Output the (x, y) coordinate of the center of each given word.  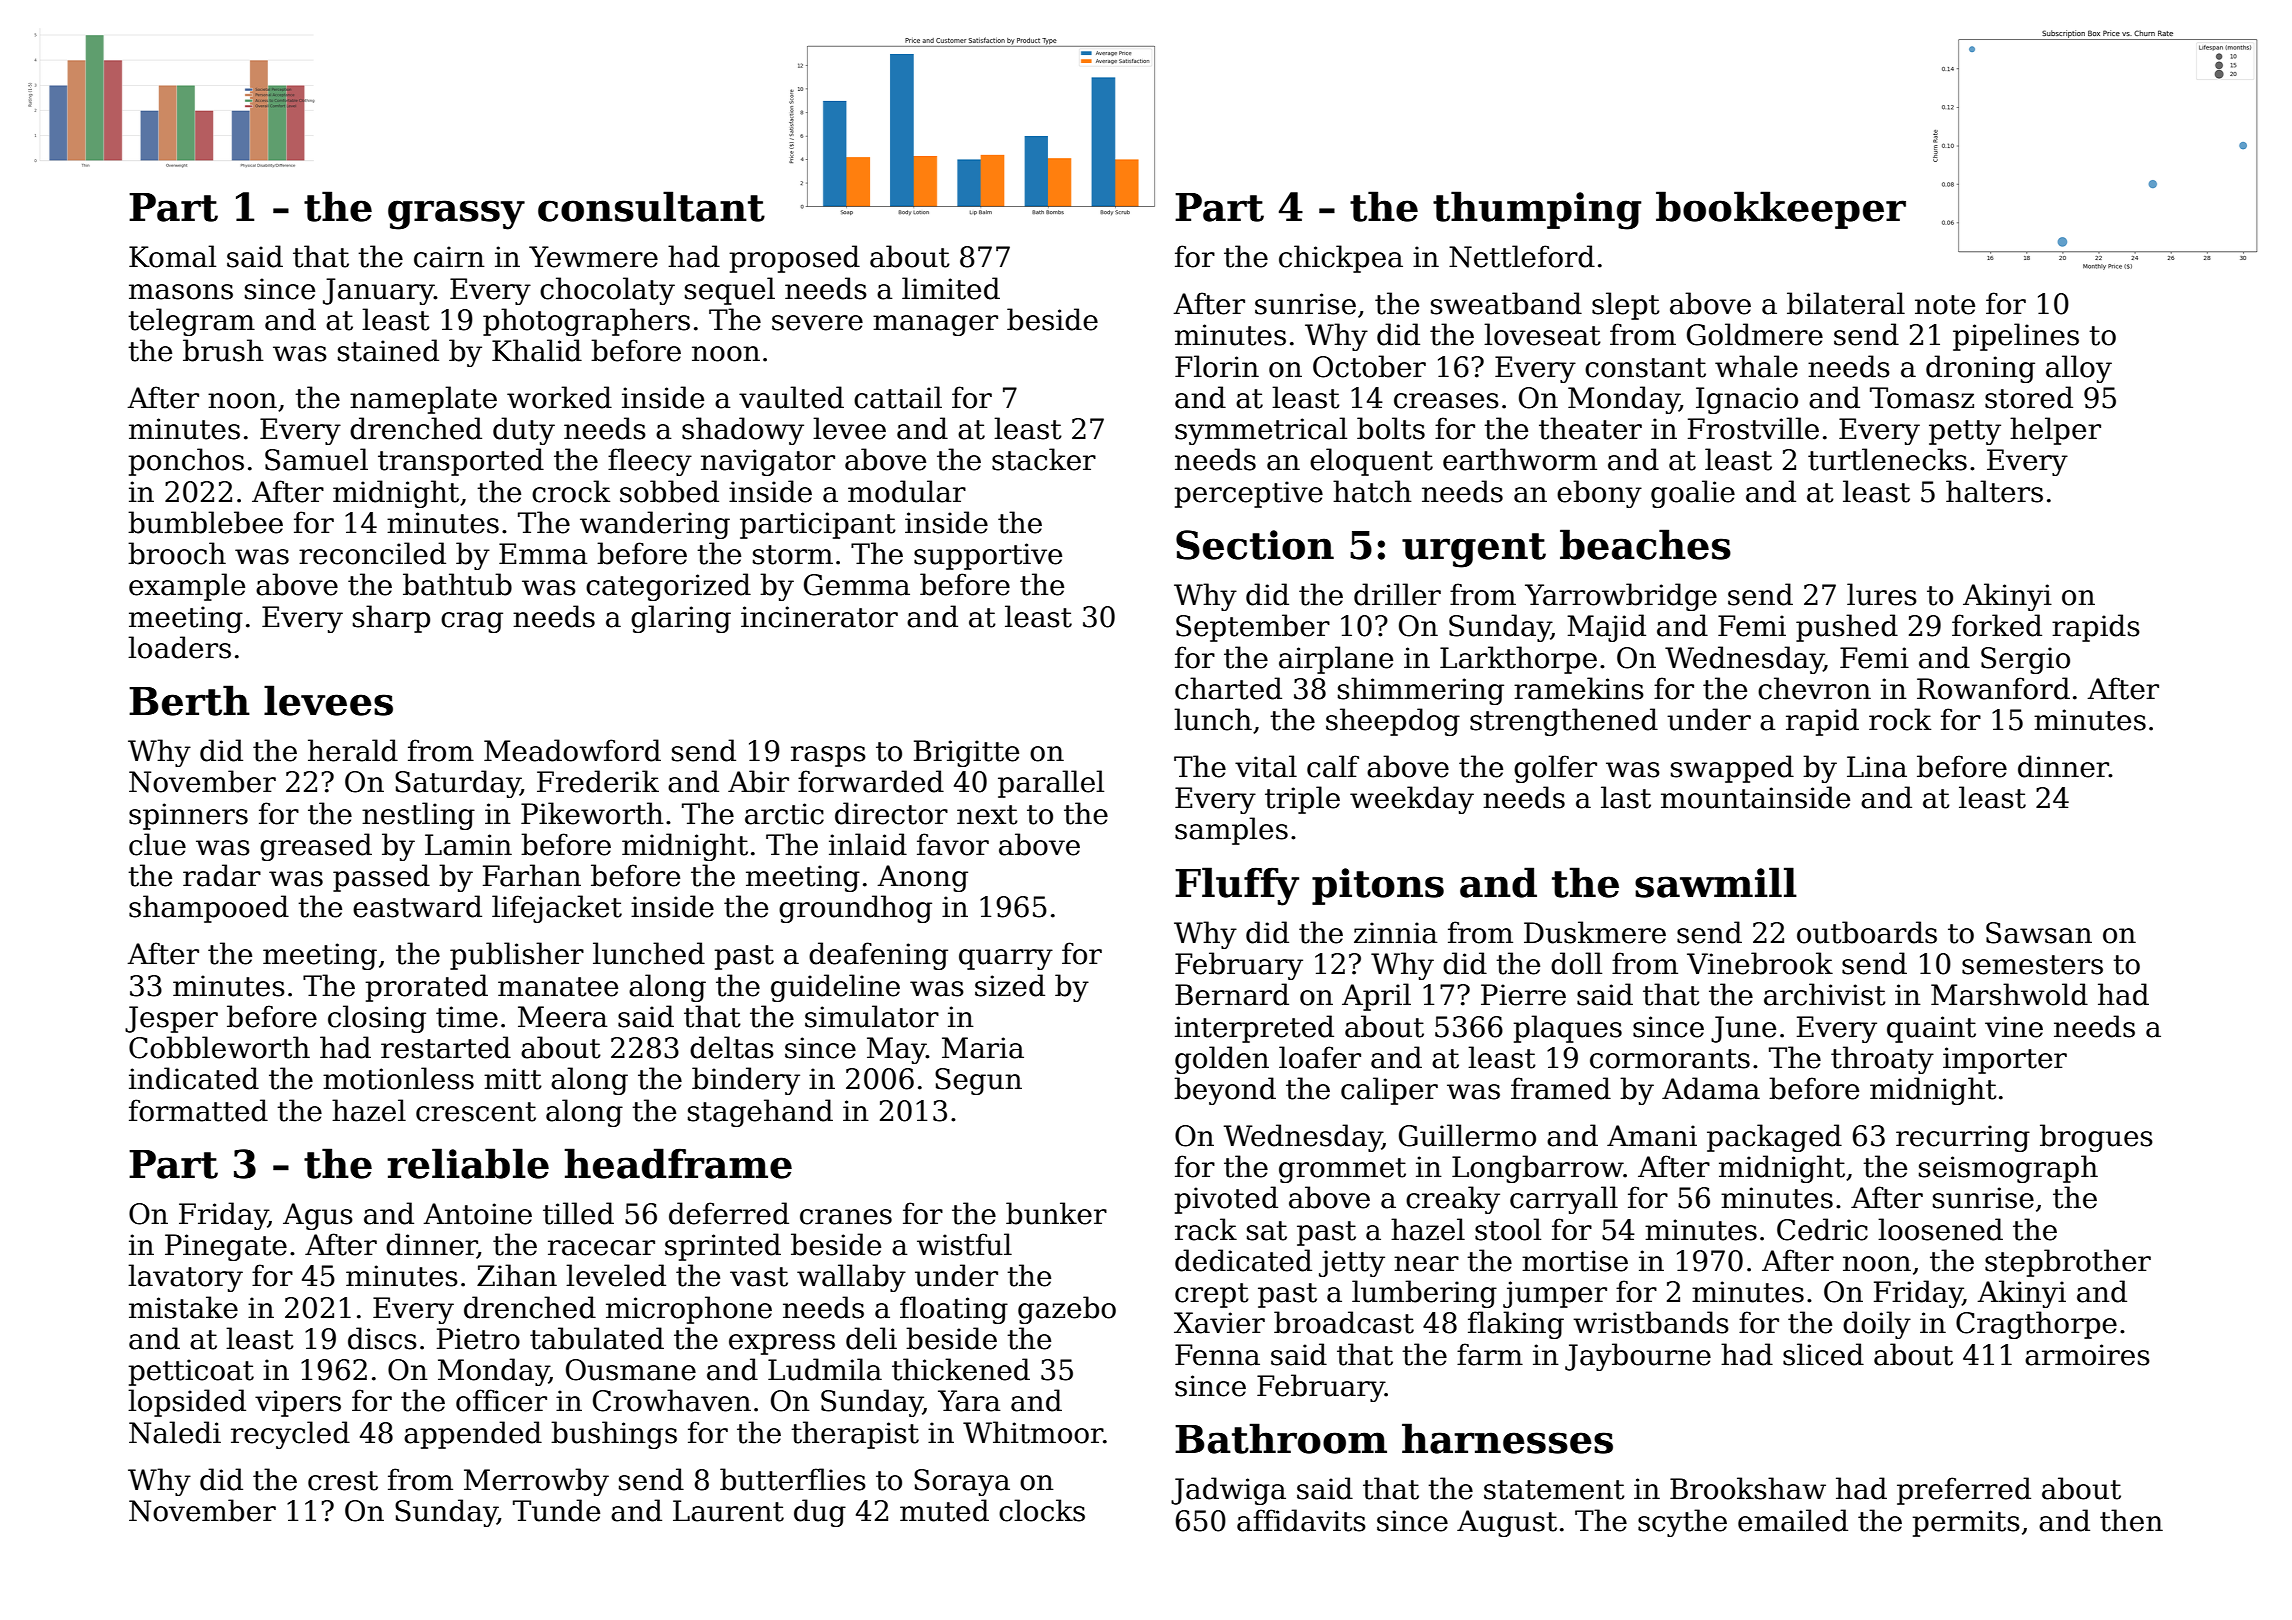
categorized (668, 587)
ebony (1599, 494)
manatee (558, 987)
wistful (964, 1244)
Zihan (517, 1275)
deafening (878, 956)
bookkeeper (1781, 210)
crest (343, 1481)
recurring (1963, 1138)
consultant (651, 206)
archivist (1825, 994)
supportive (988, 556)
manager (935, 325)
